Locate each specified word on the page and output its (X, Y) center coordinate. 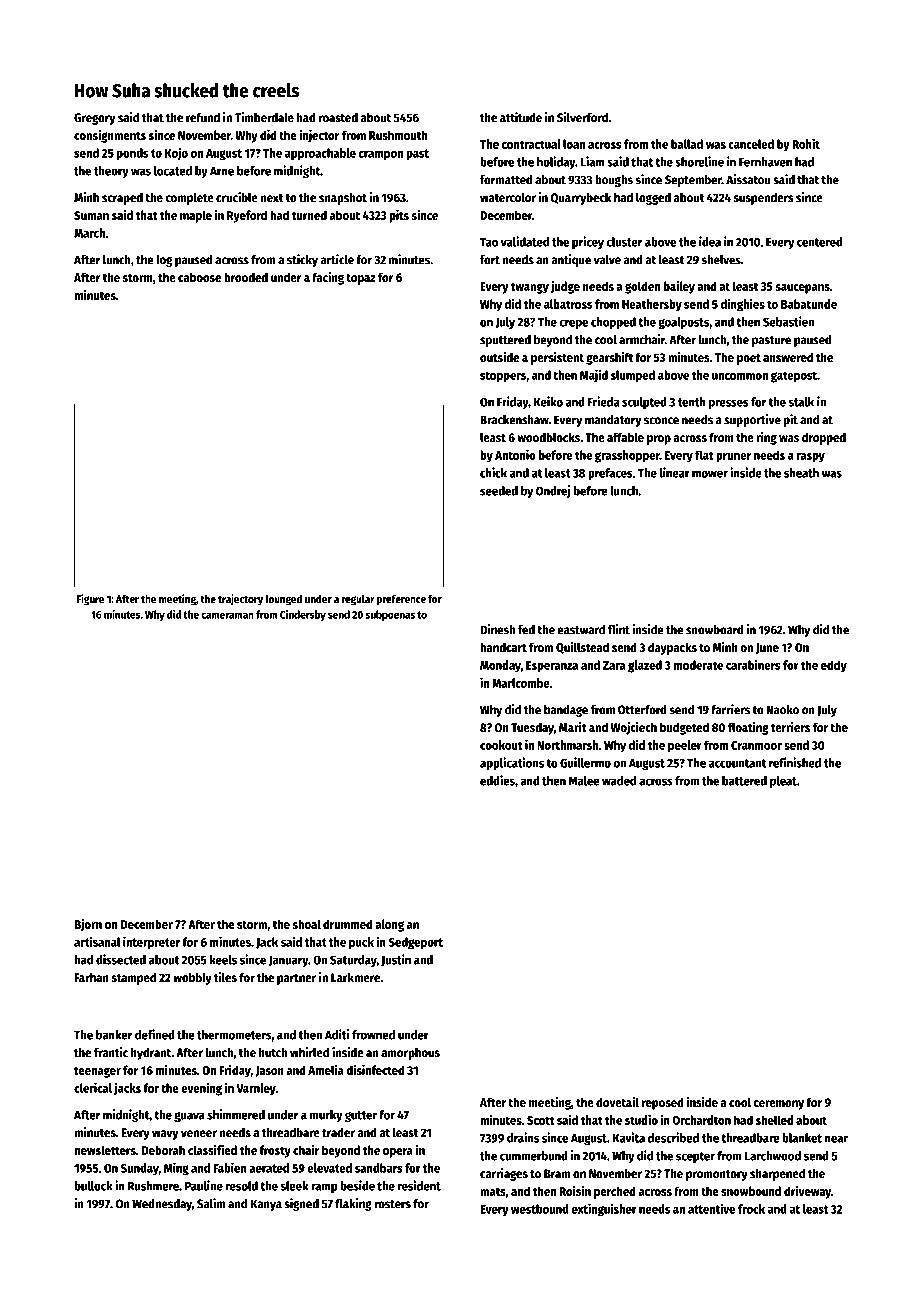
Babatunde (809, 304)
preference (401, 600)
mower (710, 474)
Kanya (266, 1205)
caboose (199, 277)
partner (296, 979)
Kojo (176, 153)
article (337, 259)
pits (399, 216)
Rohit (806, 143)
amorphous (410, 1054)
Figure (90, 600)
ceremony (779, 1105)
